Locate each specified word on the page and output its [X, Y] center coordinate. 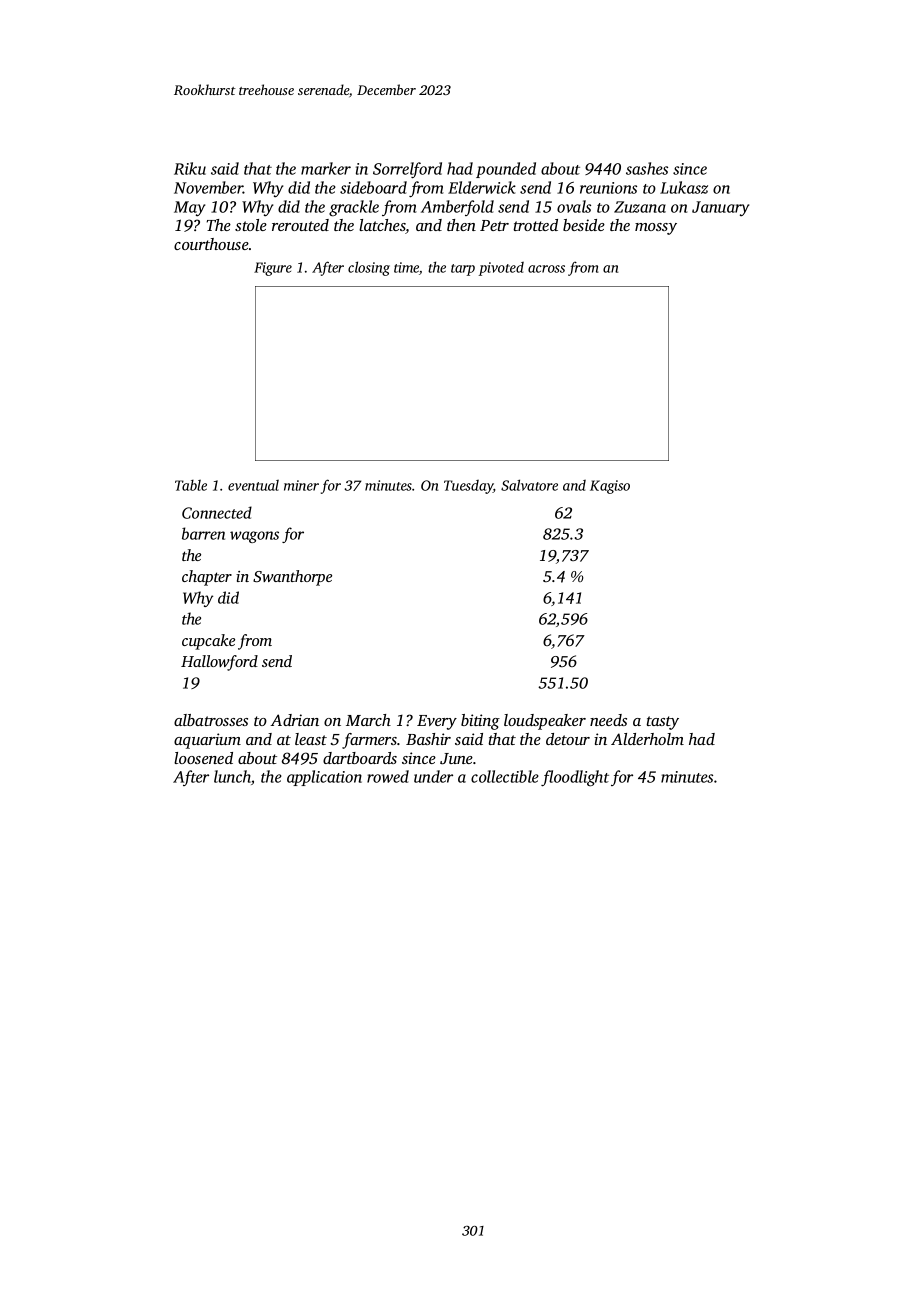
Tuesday [468, 487]
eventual [253, 485]
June [456, 759]
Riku [190, 168]
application [324, 778]
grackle [354, 208]
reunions [608, 188]
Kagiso [610, 487]
